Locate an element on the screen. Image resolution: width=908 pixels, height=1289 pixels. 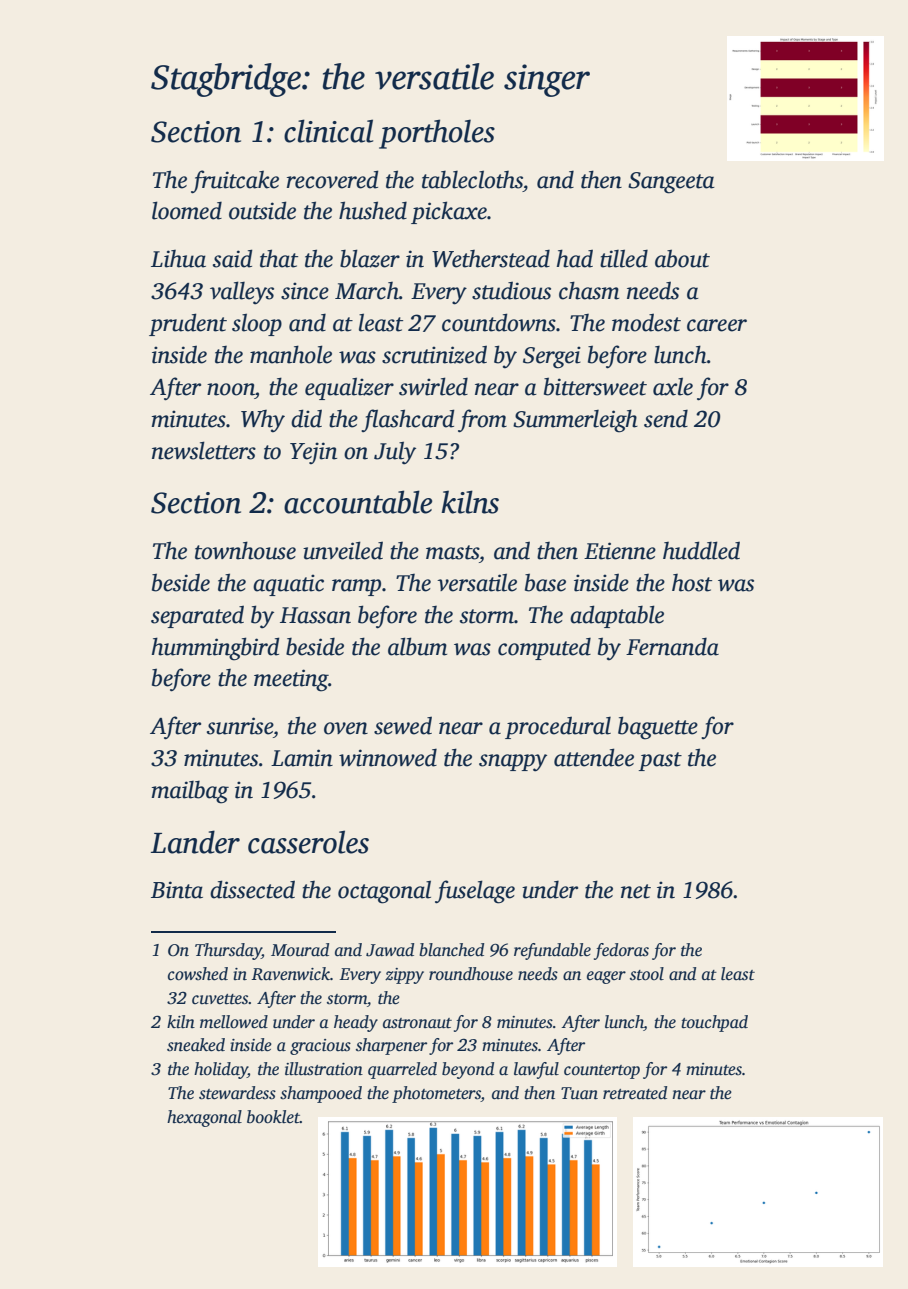
Sangeeta is located at coordinates (671, 183).
